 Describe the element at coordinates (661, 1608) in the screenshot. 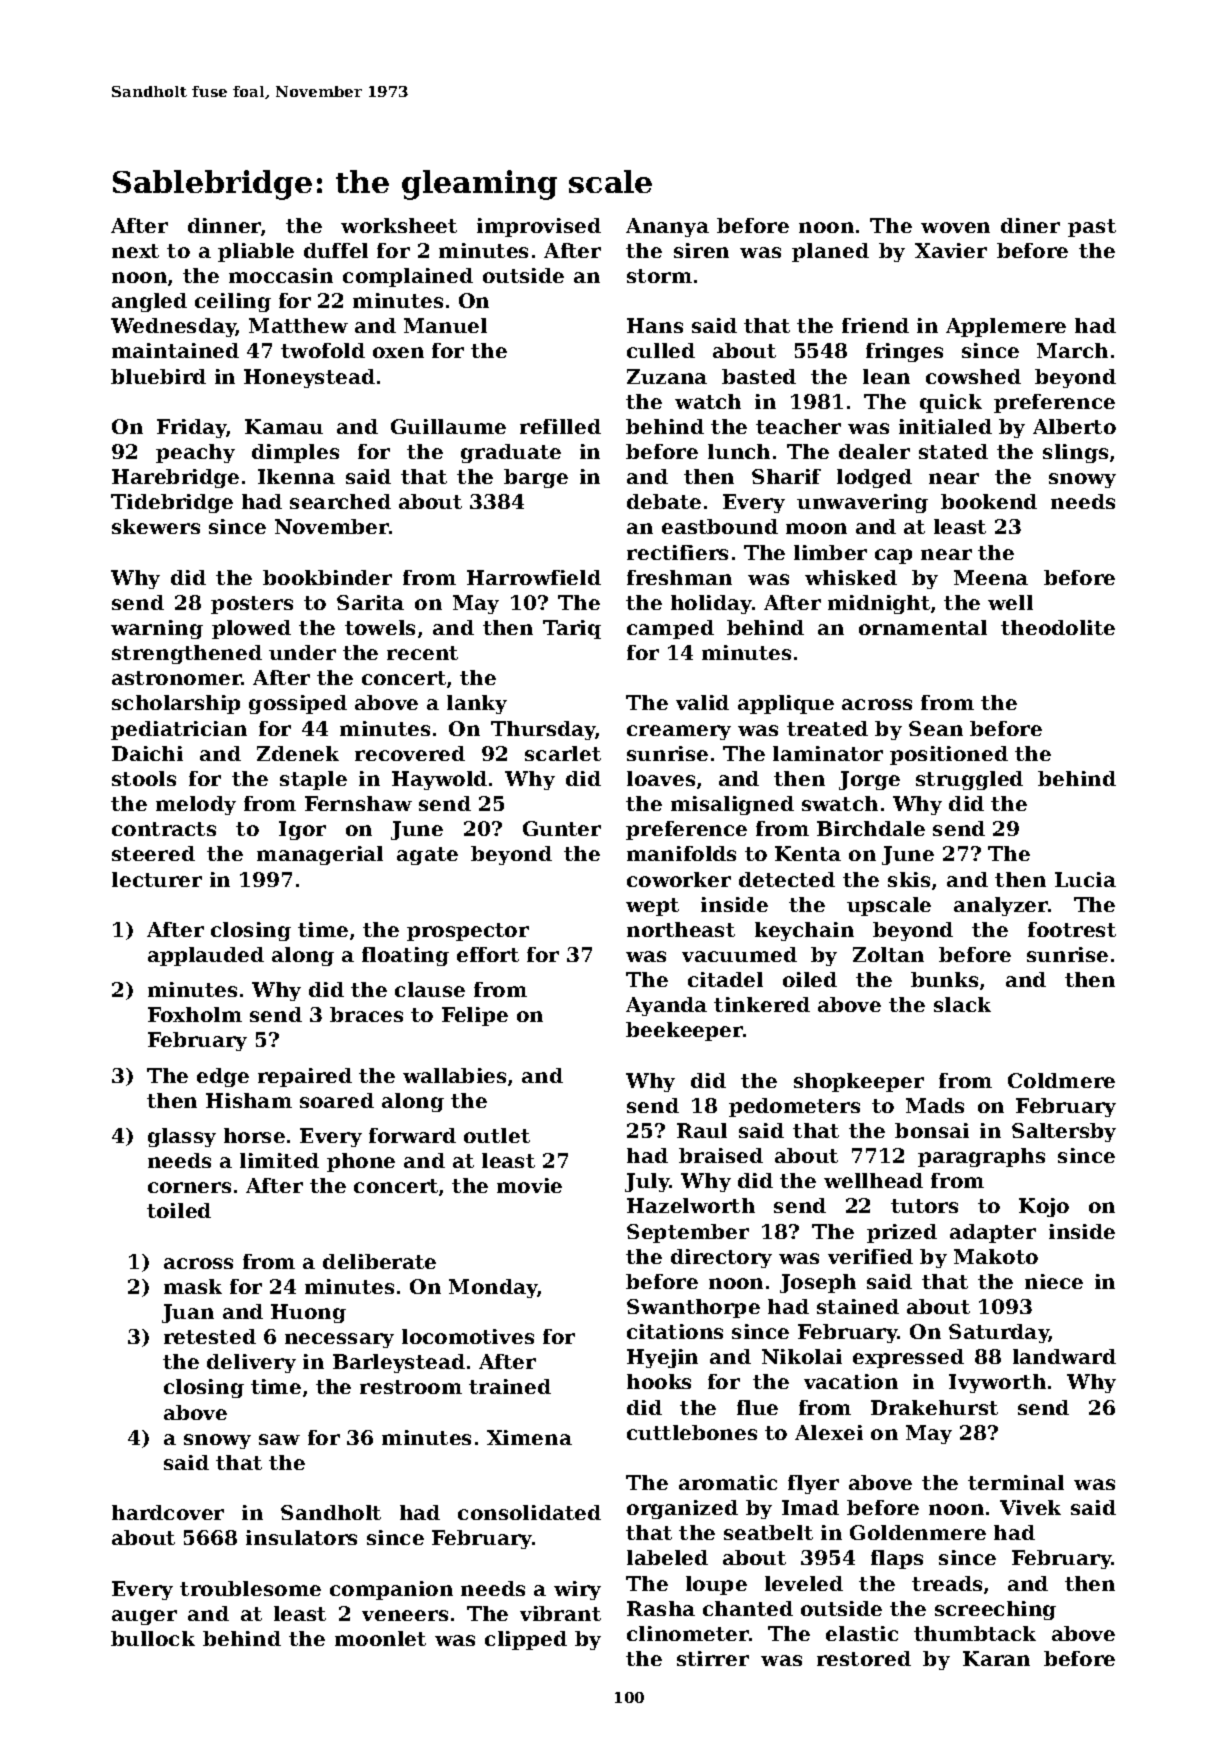

I see `Rasha` at that location.
